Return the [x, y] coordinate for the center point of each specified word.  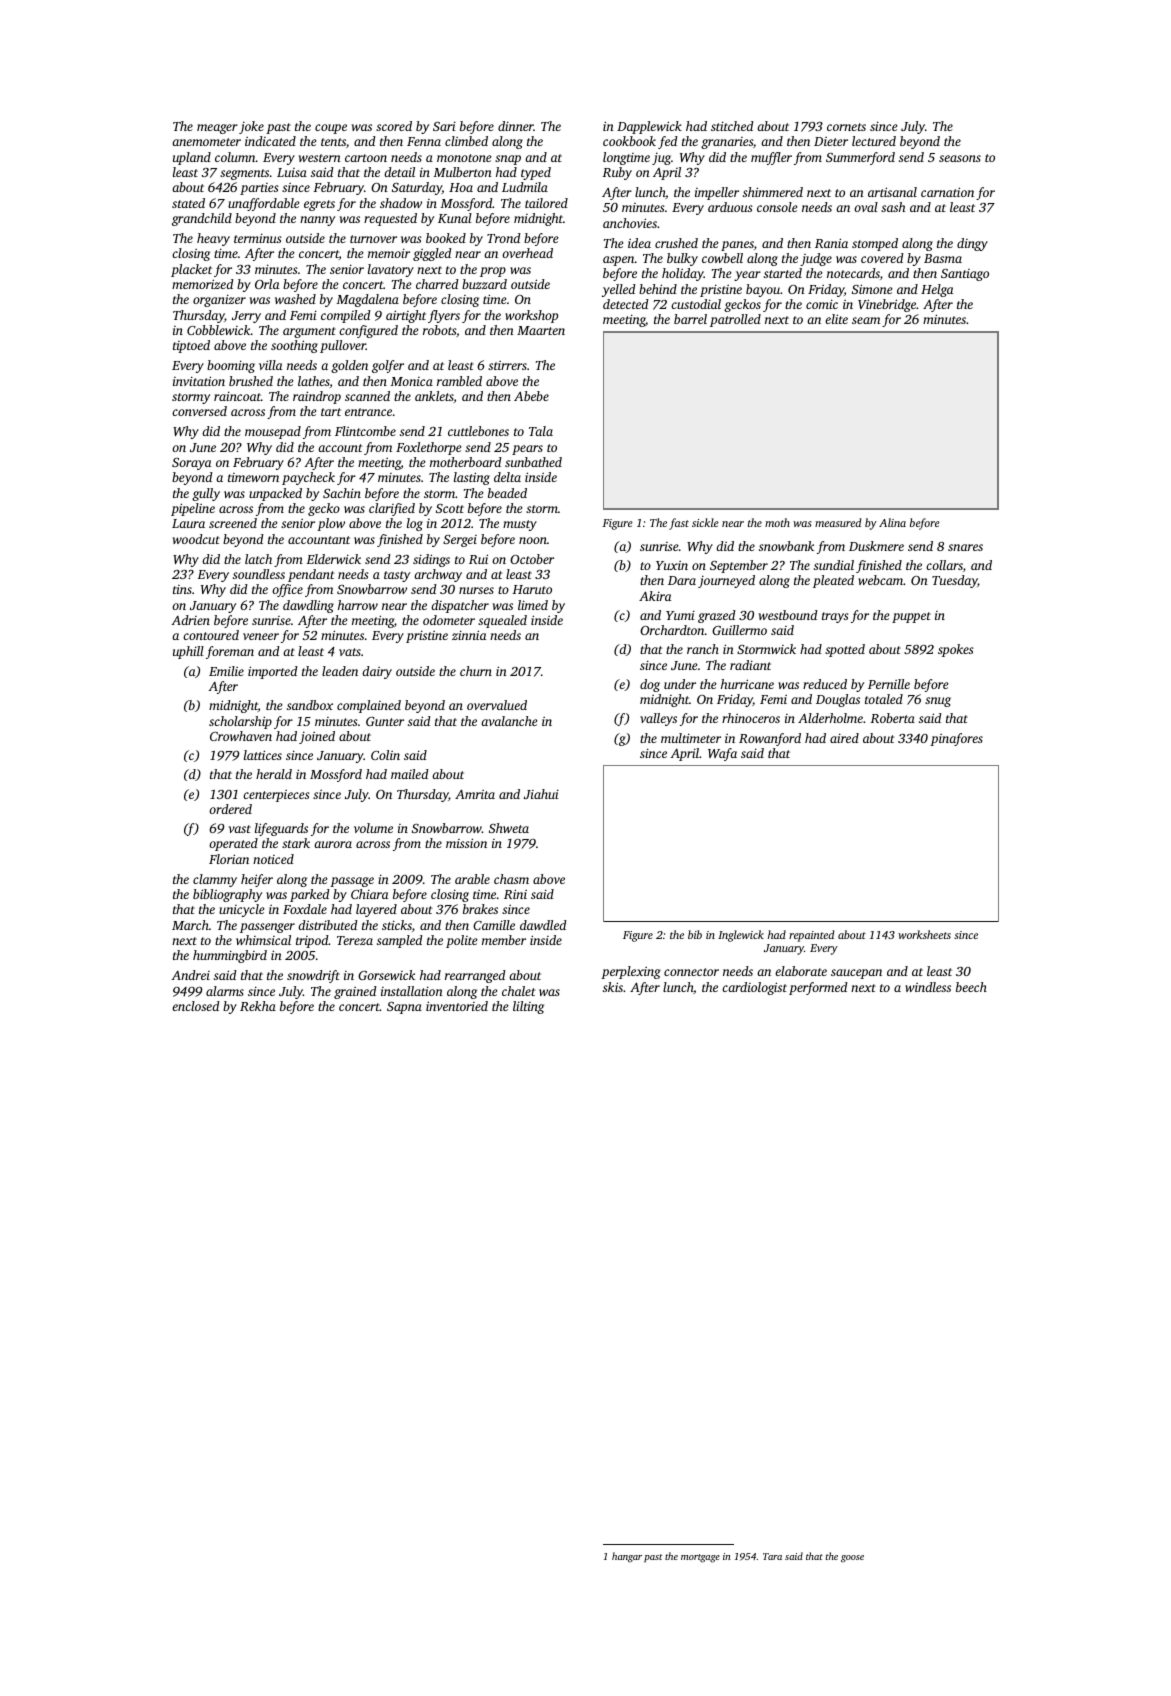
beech [971, 987]
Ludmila [525, 187]
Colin [385, 755]
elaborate [801, 971]
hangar [627, 1557]
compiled [346, 316]
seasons [960, 158]
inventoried [457, 1006]
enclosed [196, 1006]
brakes [480, 909]
